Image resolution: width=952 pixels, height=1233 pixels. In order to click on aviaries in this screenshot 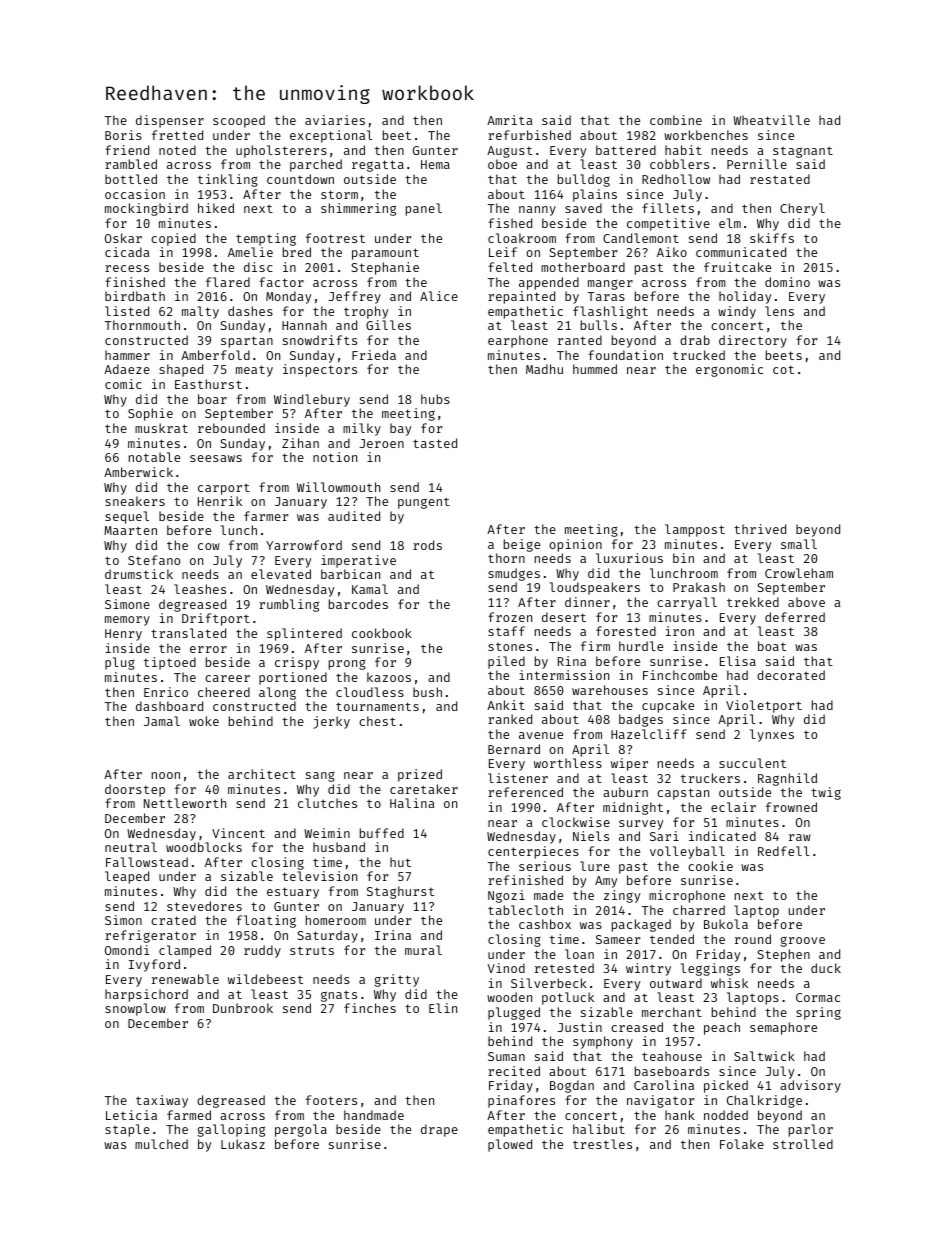, I will do `click(335, 120)`.
